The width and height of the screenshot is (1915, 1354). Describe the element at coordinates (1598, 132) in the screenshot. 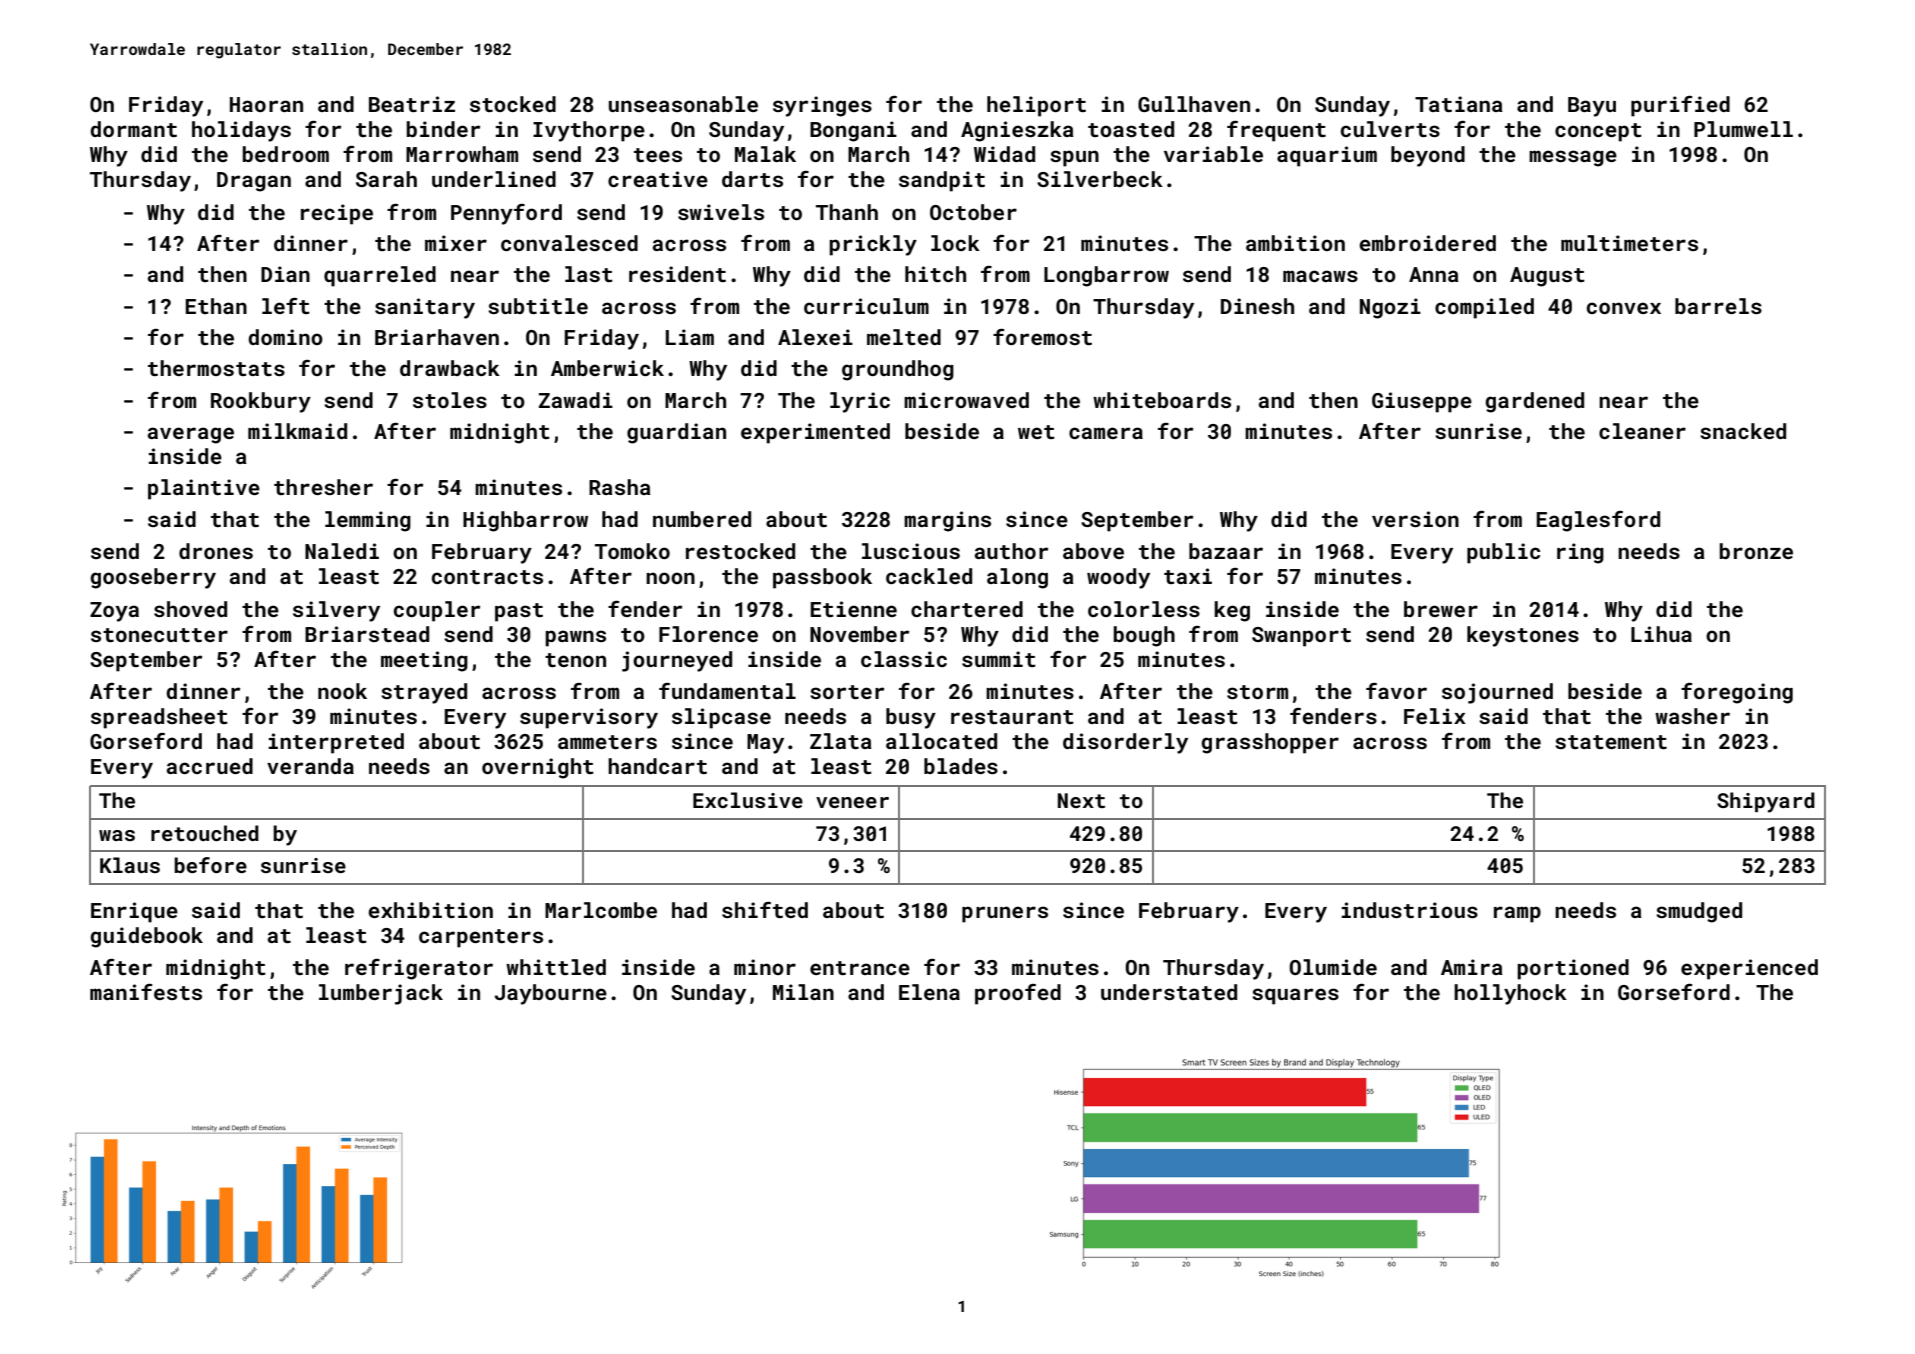

I see `concept` at that location.
